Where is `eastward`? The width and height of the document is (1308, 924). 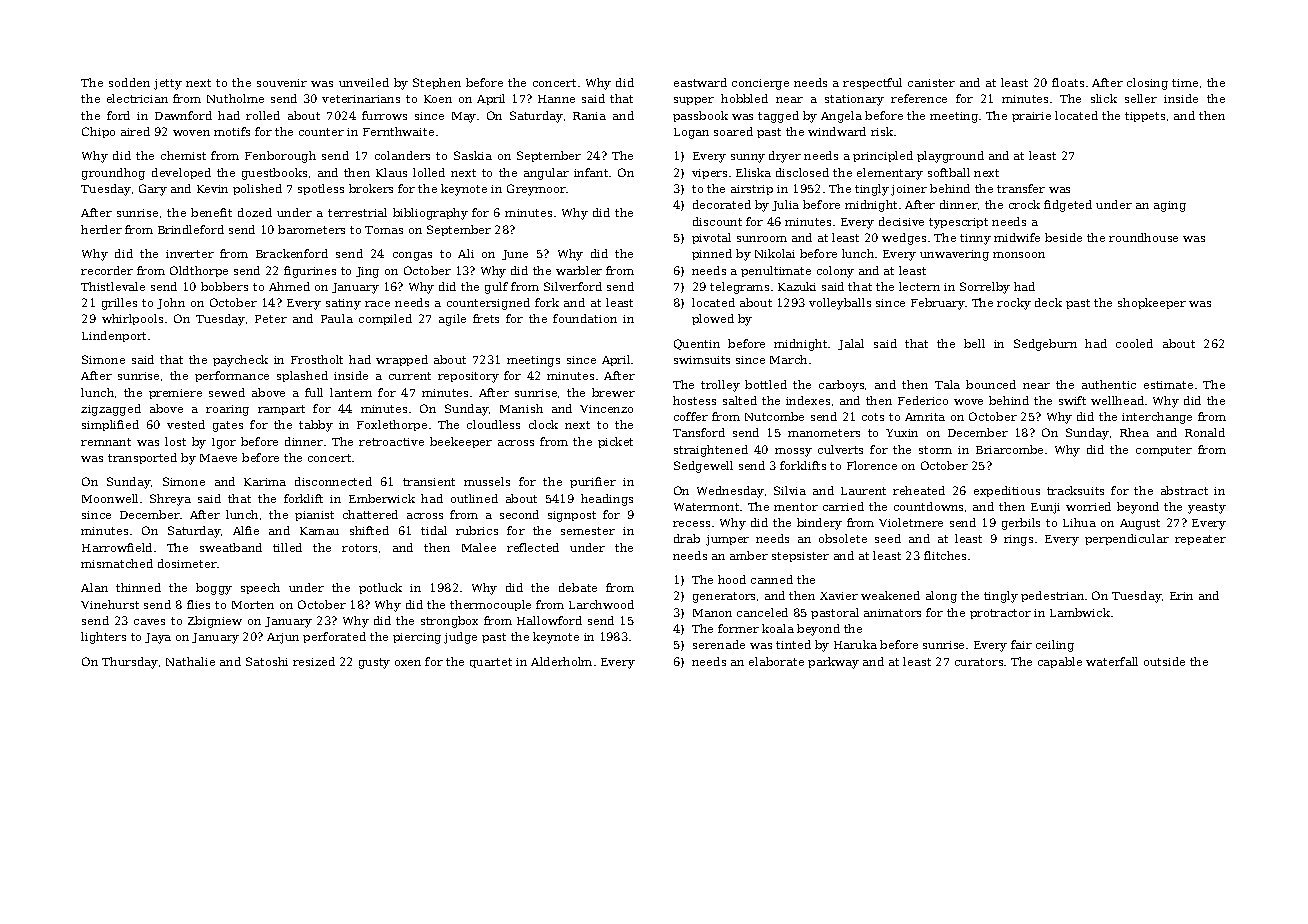 eastward is located at coordinates (700, 82).
